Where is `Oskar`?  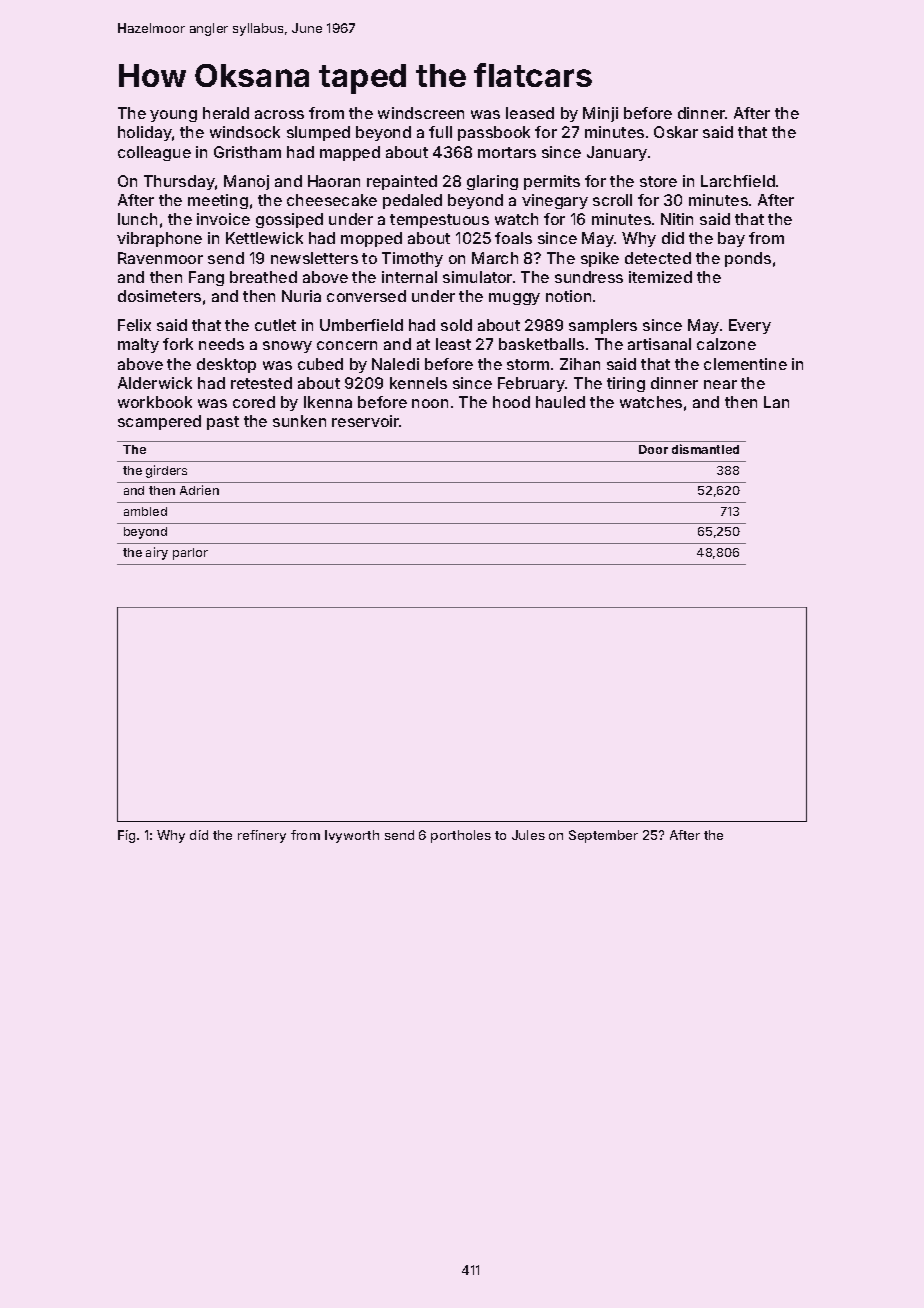 Oskar is located at coordinates (676, 132).
